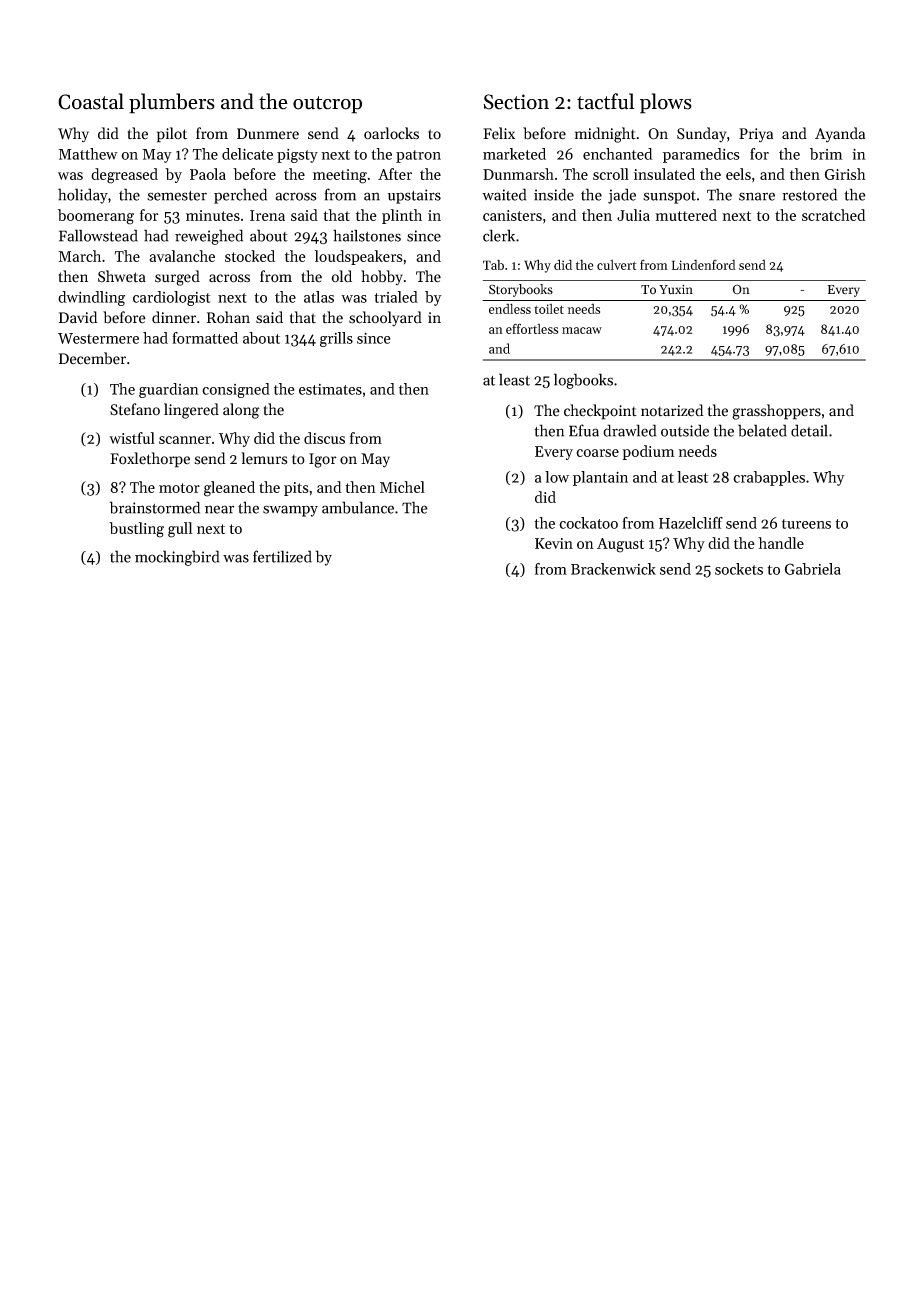 The image size is (924, 1308). What do you see at coordinates (327, 105) in the page?
I see `outcrop` at bounding box center [327, 105].
